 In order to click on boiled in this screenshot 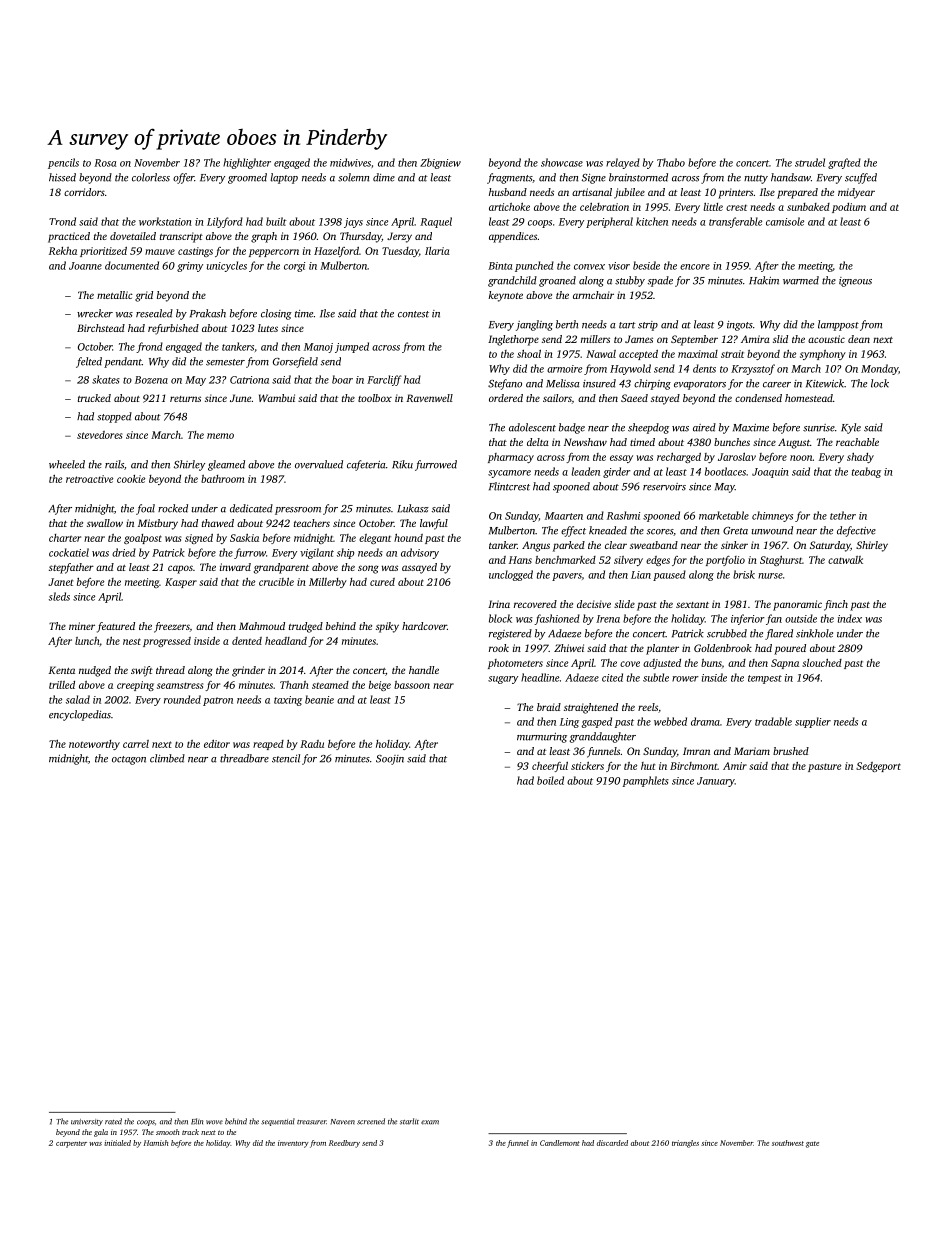, I will do `click(550, 780)`.
